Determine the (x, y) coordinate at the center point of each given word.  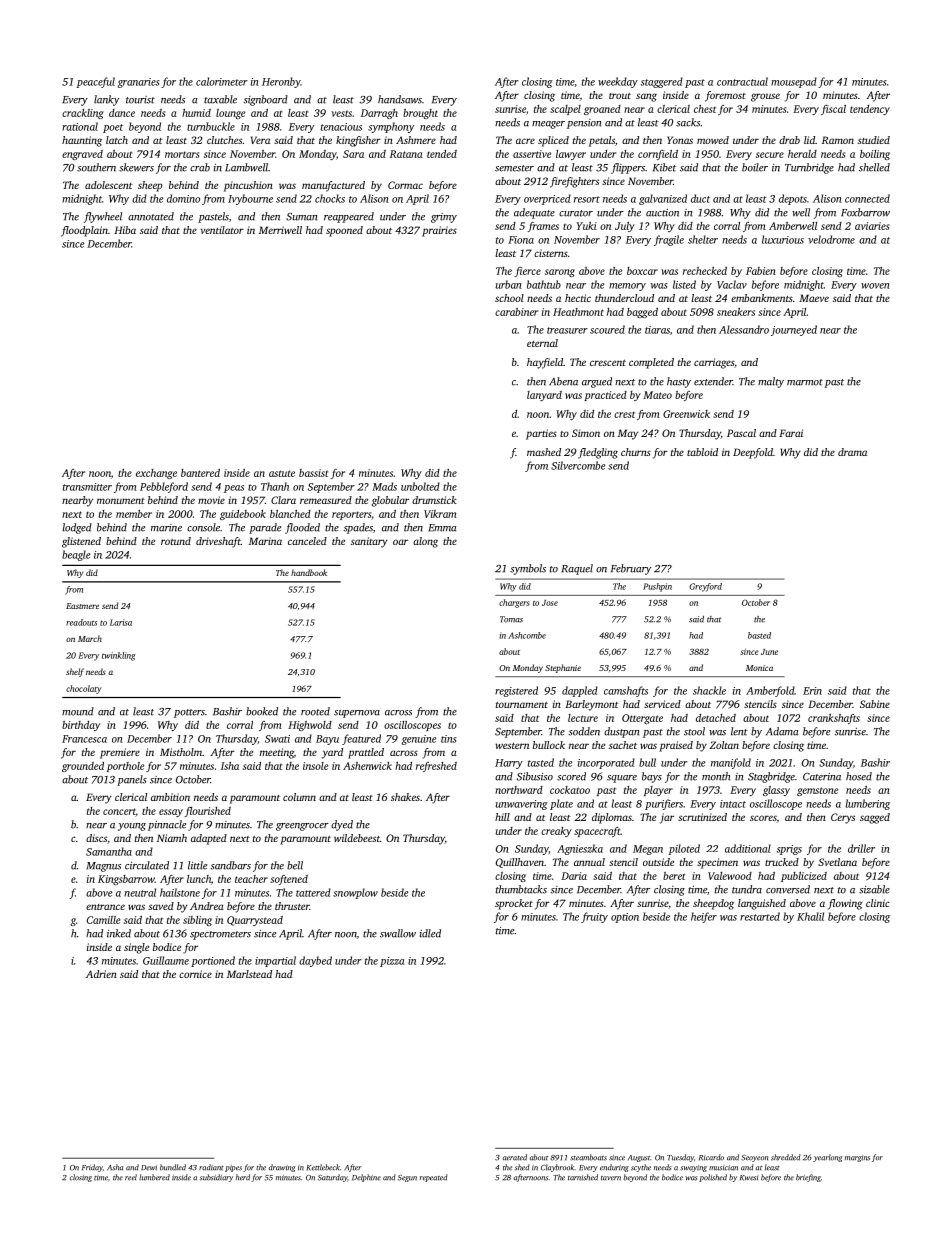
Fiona (521, 240)
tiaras (657, 330)
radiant (211, 1167)
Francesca (84, 739)
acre (525, 141)
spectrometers (220, 935)
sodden (584, 731)
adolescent (108, 185)
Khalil (810, 916)
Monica (759, 668)
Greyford (705, 587)
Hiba (125, 230)
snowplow (355, 893)
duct (700, 198)
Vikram (440, 514)
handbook (309, 572)
